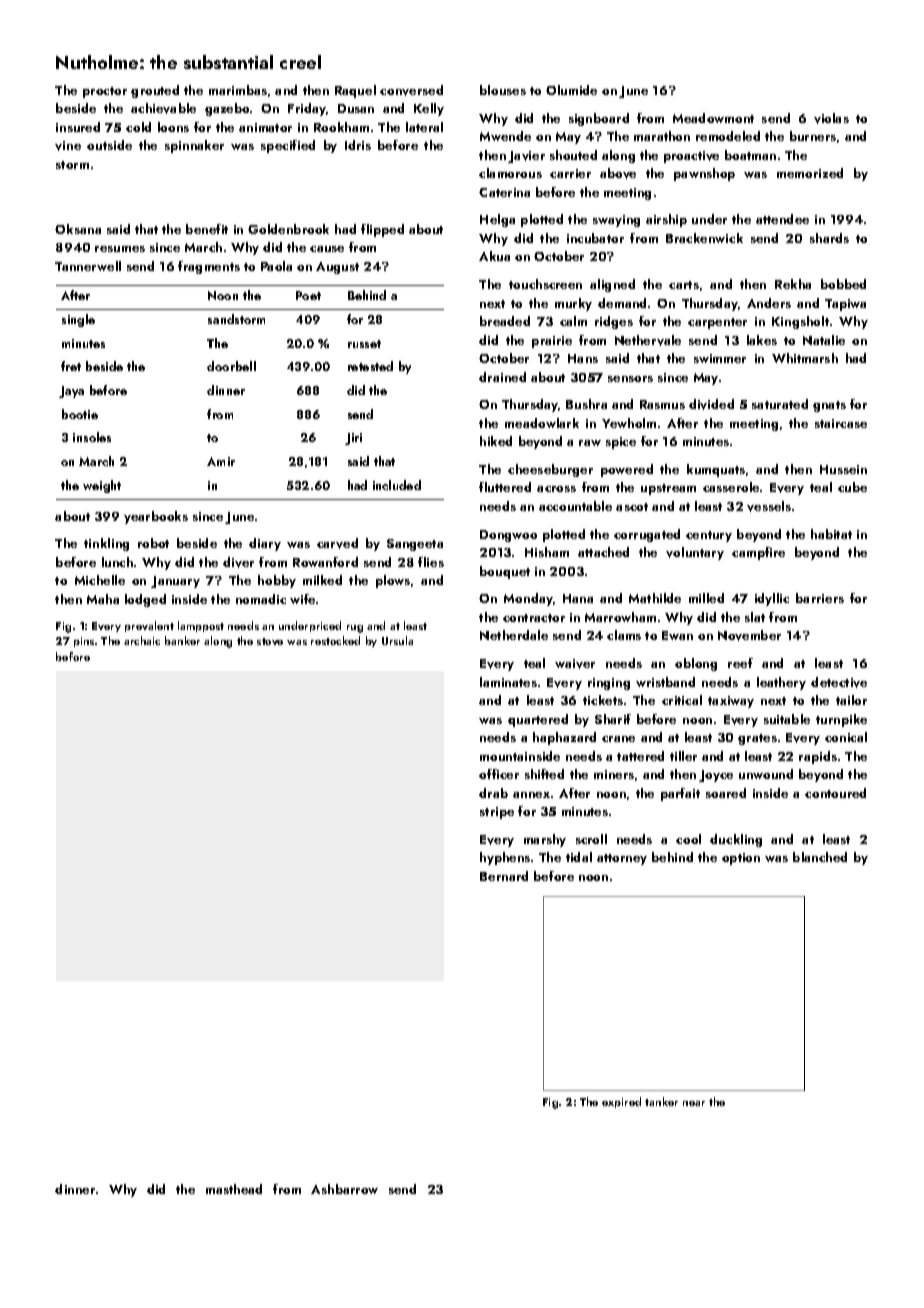  Describe the element at coordinates (238, 562) in the document. I see `diver` at that location.
